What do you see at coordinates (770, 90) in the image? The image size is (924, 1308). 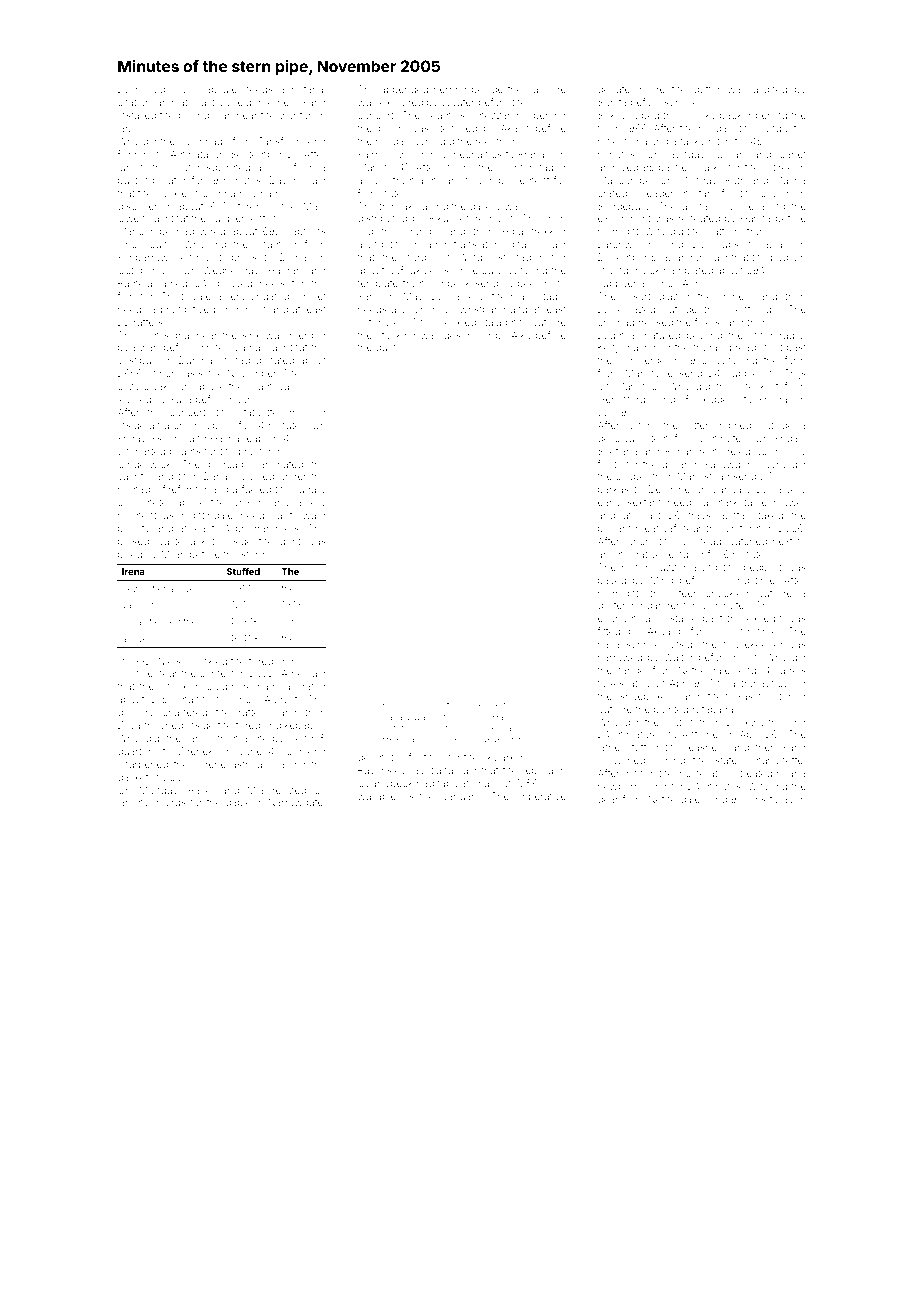 I see `aligned` at bounding box center [770, 90].
